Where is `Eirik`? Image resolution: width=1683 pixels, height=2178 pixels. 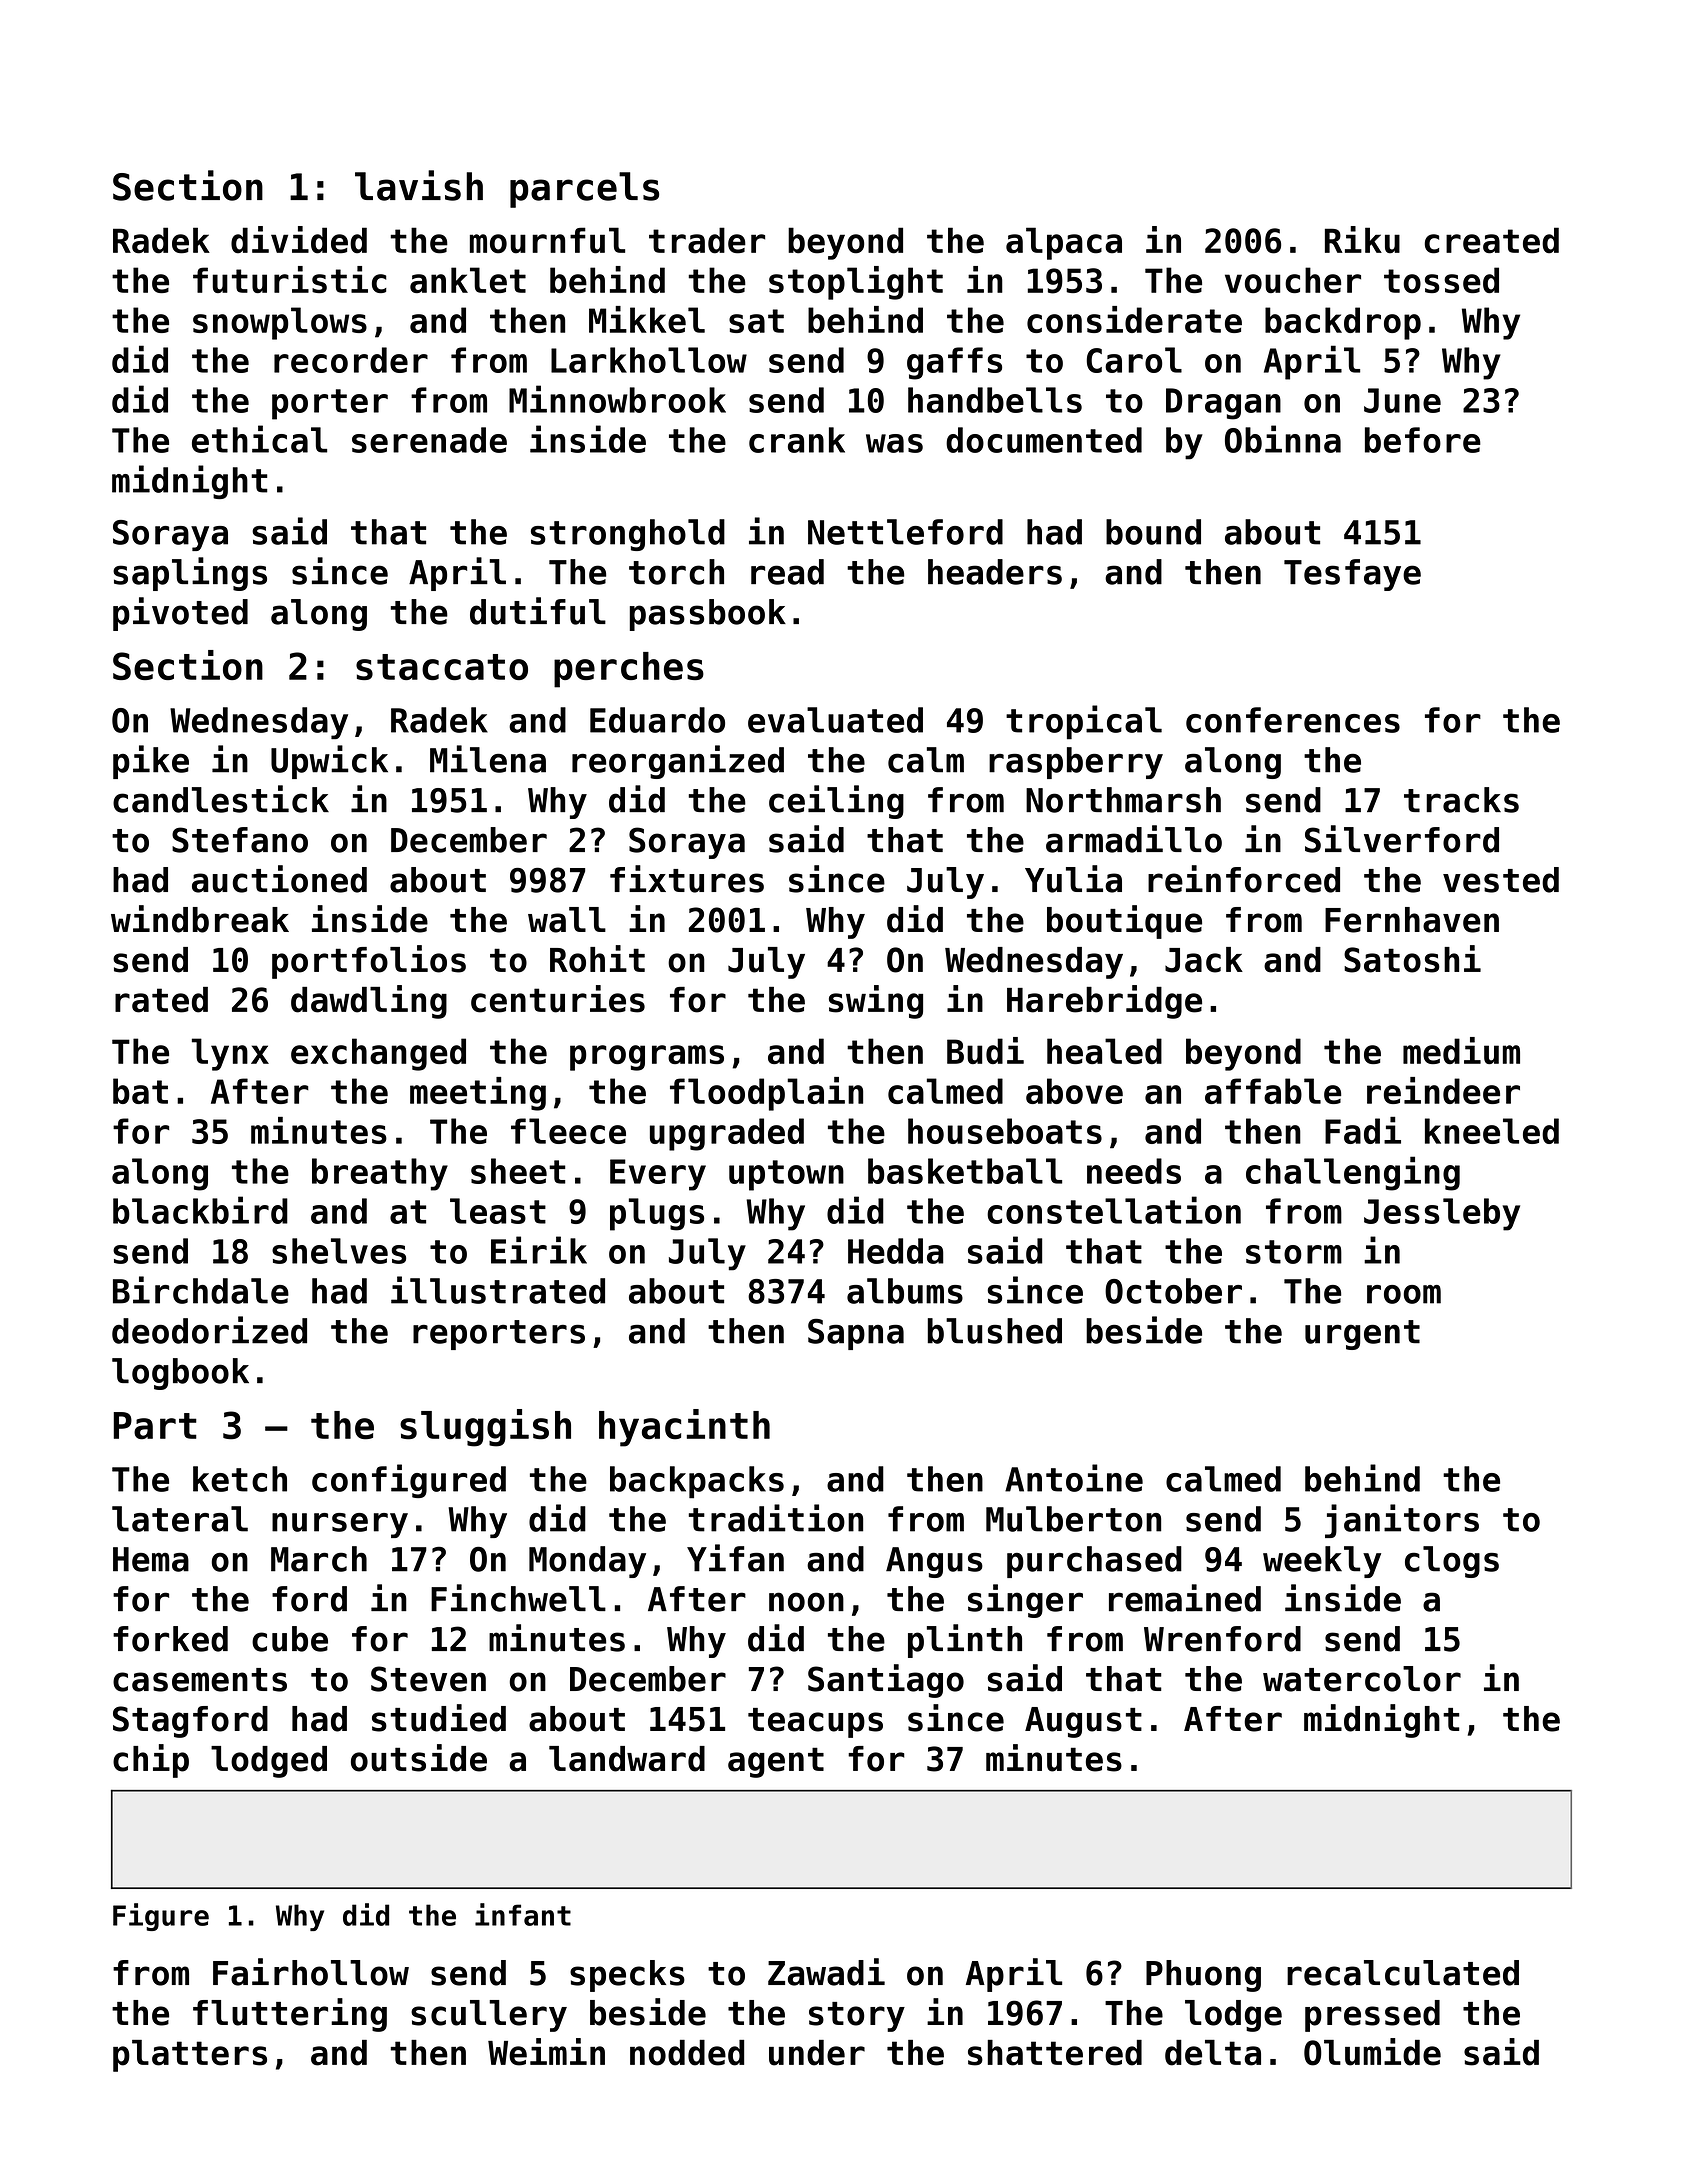
Eirik is located at coordinates (539, 1250).
